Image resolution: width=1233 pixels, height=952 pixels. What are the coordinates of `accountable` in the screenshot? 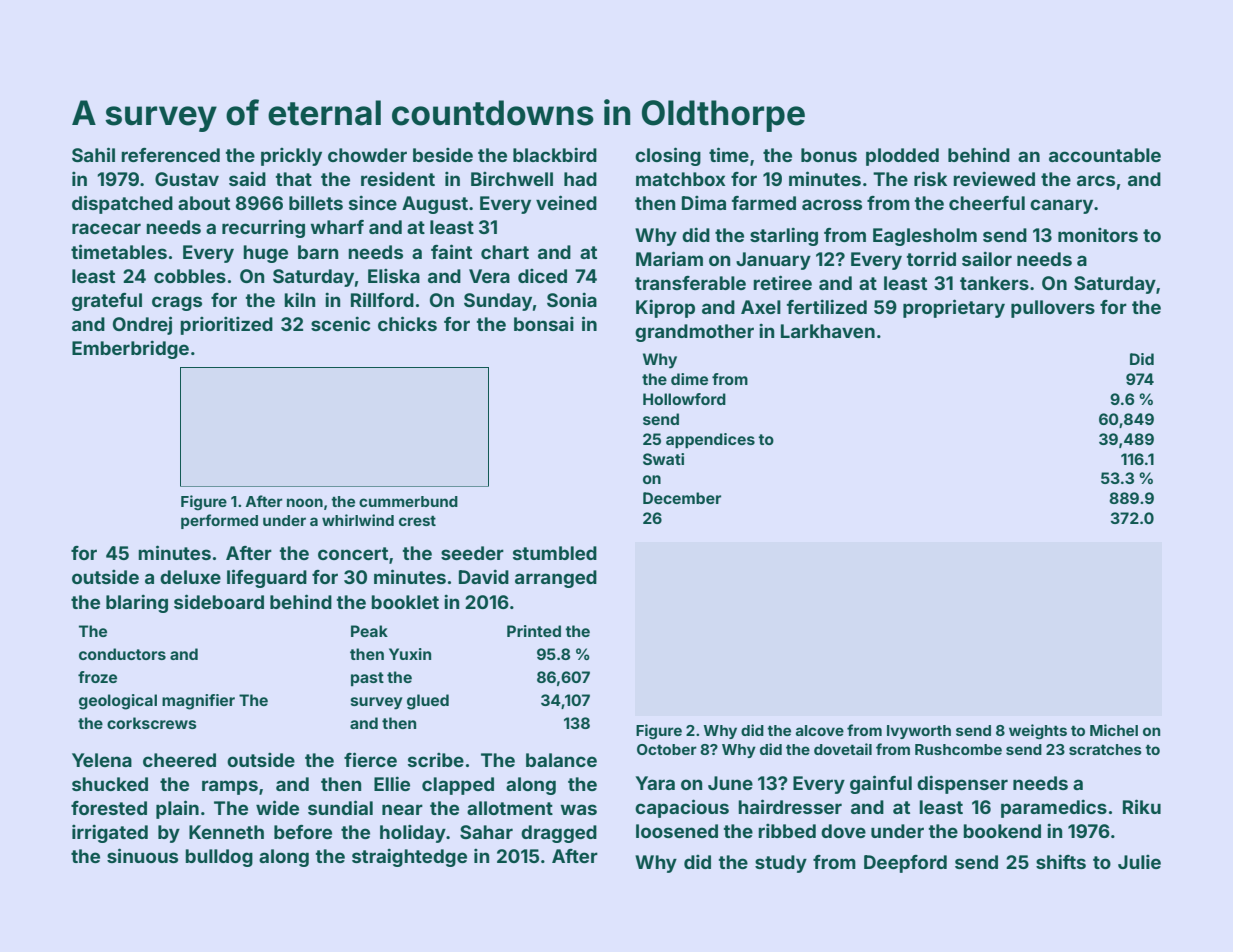 It's located at (1105, 155).
